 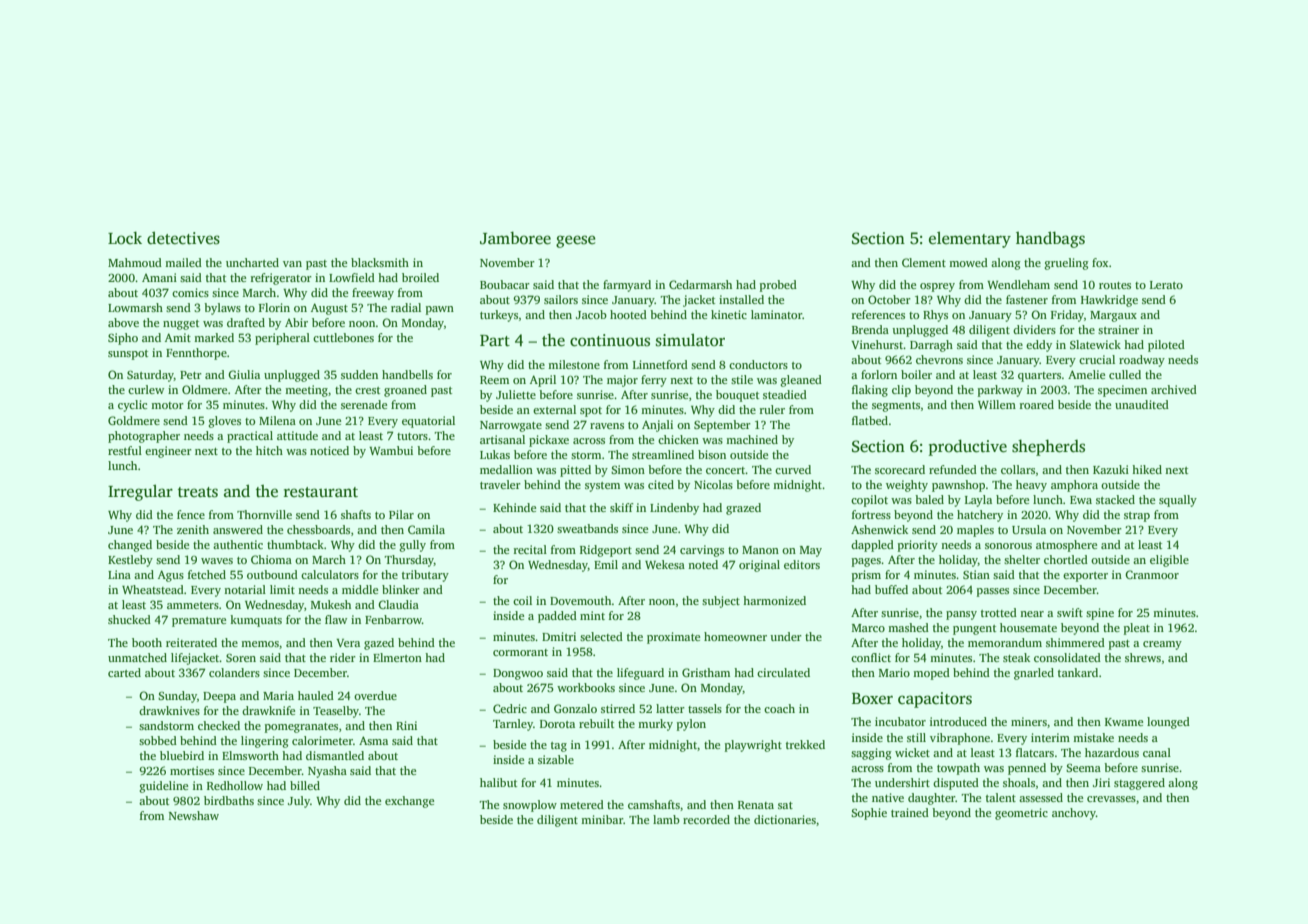 What do you see at coordinates (1032, 614) in the screenshot?
I see `near` at bounding box center [1032, 614].
